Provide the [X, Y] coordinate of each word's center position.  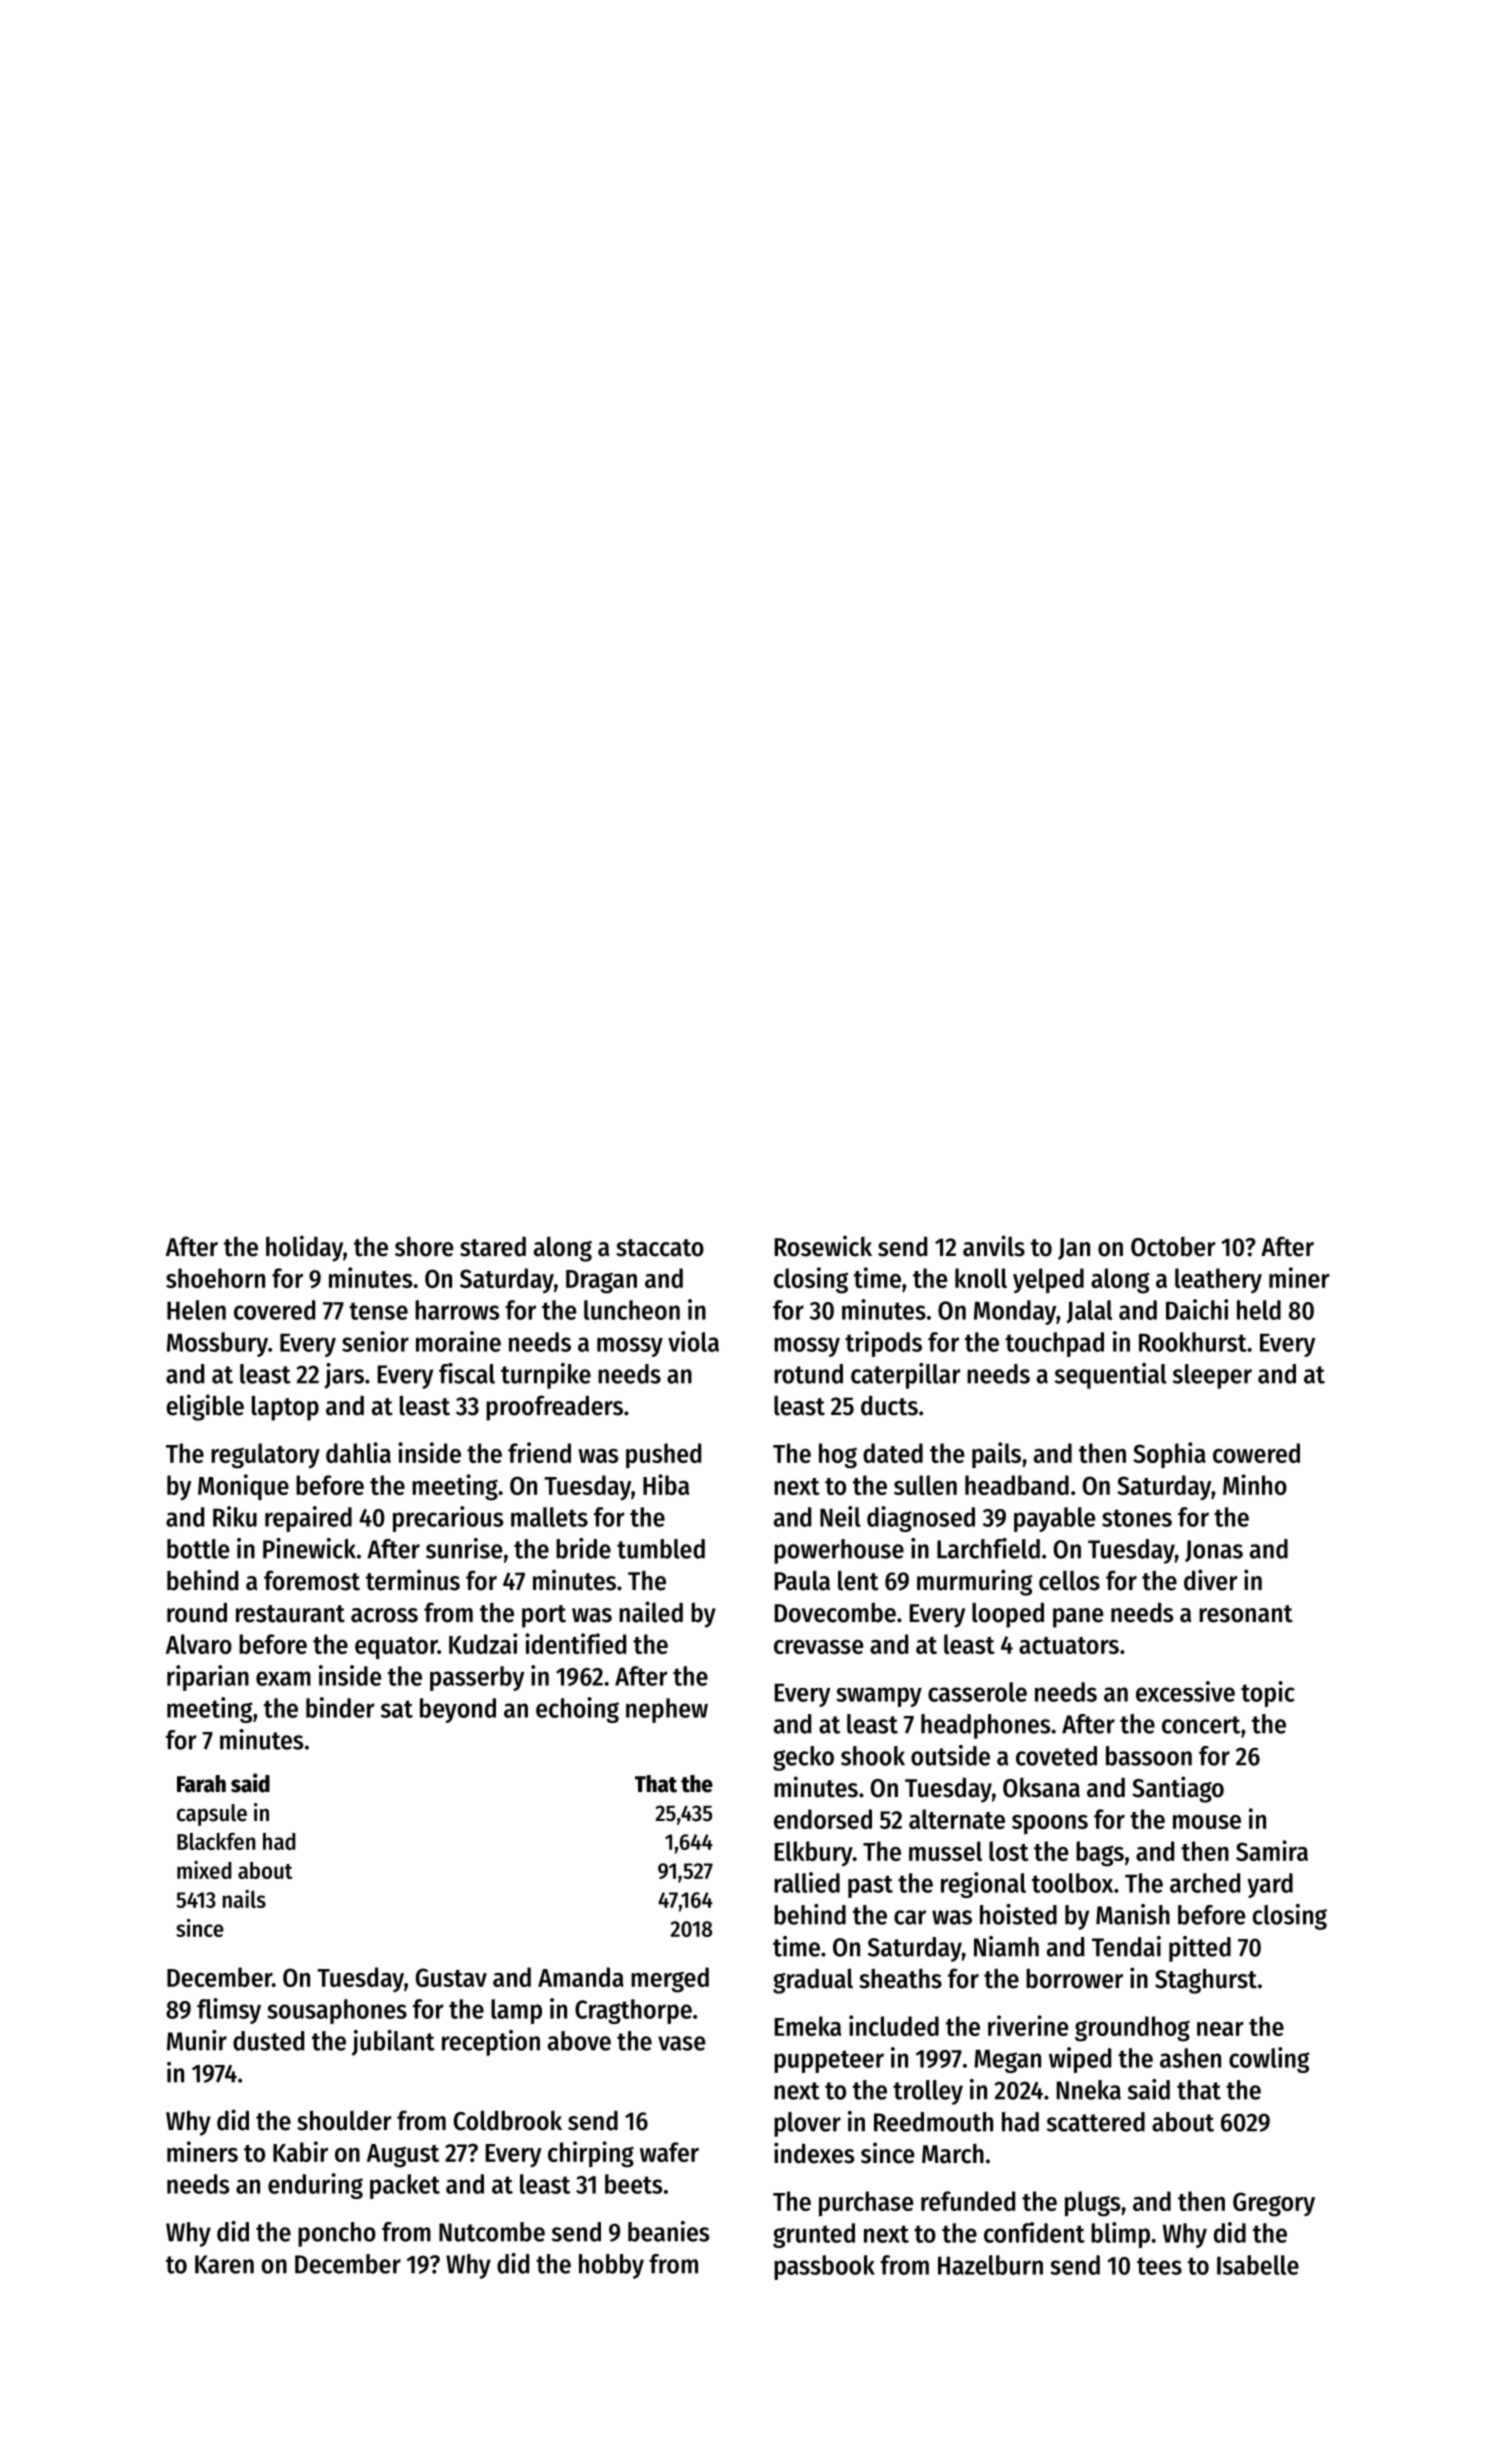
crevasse [818, 1647]
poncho [337, 2234]
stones [1137, 1518]
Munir [197, 2040]
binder [340, 1707]
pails [996, 1455]
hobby [611, 2266]
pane [1078, 1618]
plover [807, 2124]
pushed [663, 1455]
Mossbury [217, 1344]
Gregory [1274, 2204]
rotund [808, 1374]
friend [539, 1452]
